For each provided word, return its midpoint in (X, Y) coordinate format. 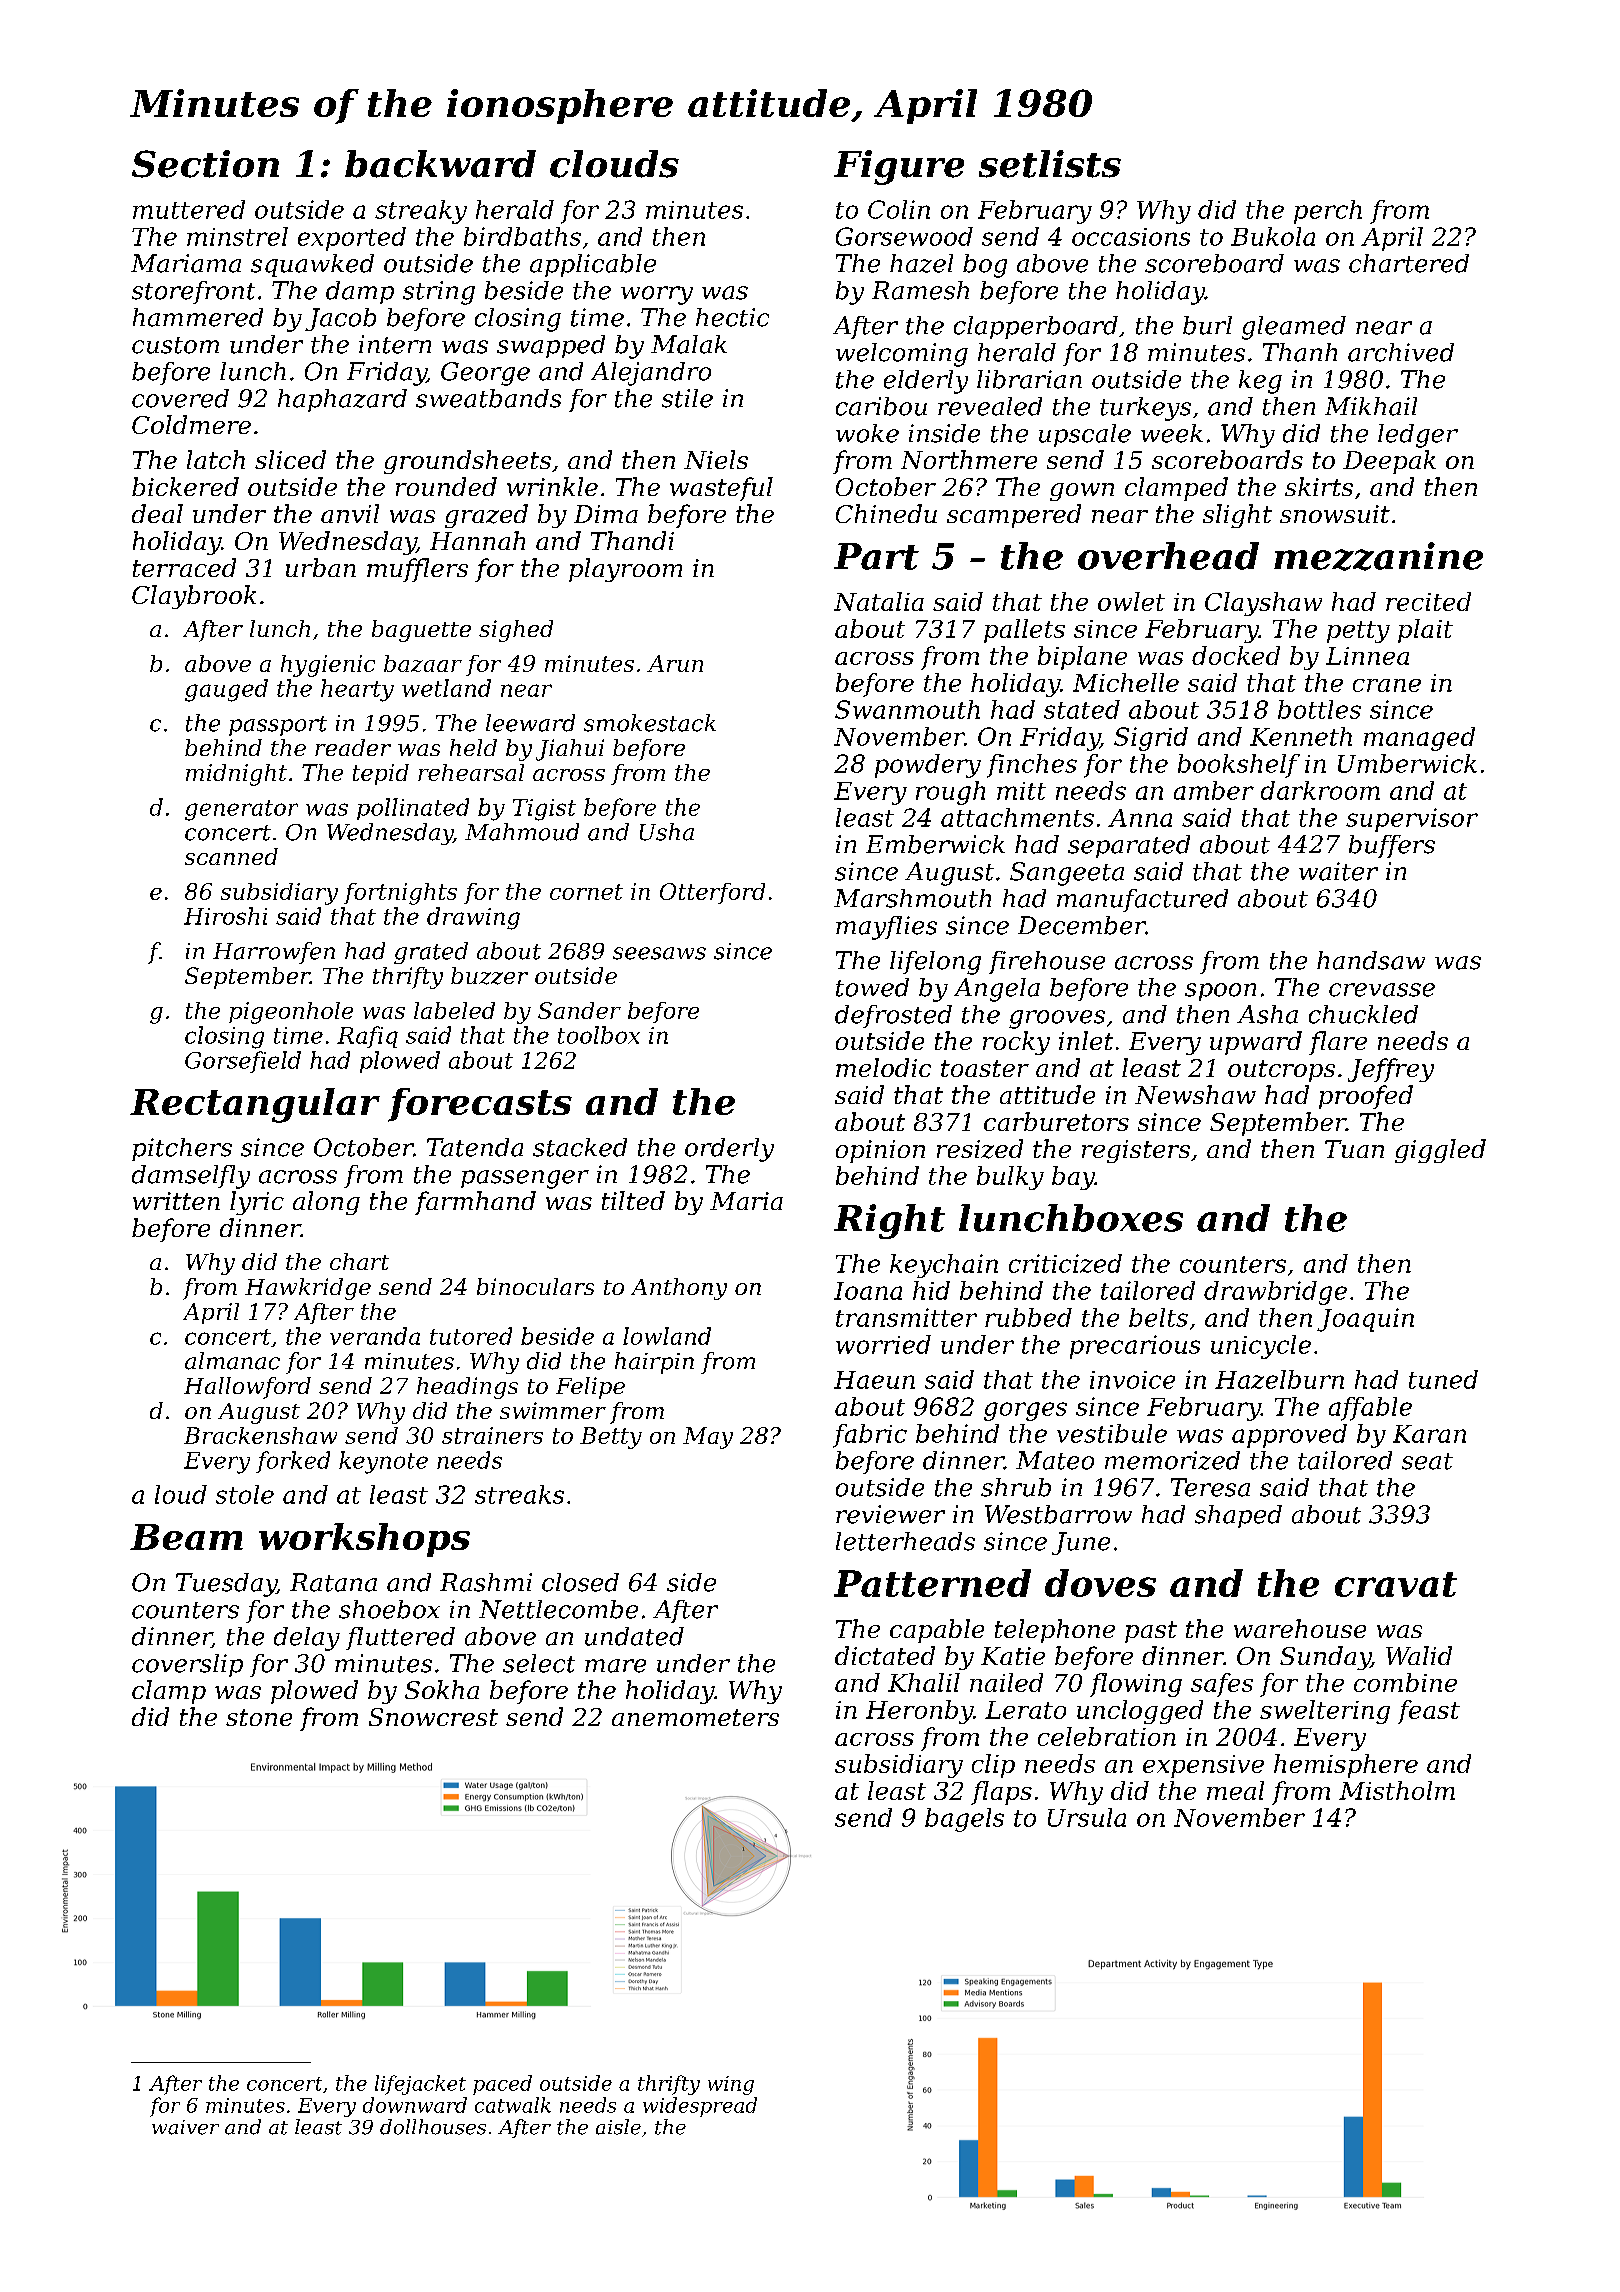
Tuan (1354, 1149)
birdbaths (522, 236)
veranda (375, 1336)
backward (440, 164)
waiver (185, 2127)
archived (1401, 352)
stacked (580, 1147)
